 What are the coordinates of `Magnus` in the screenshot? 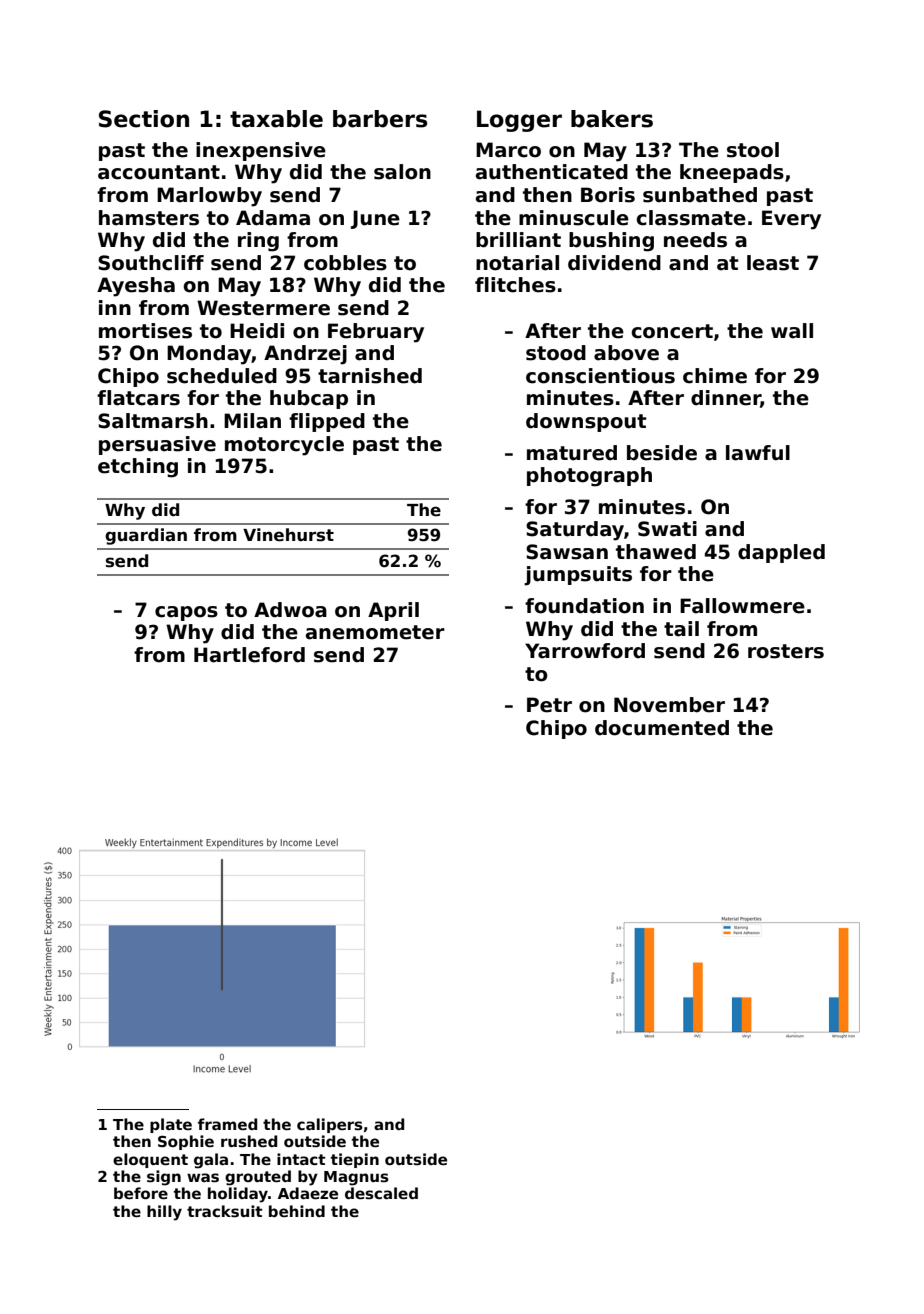 It's located at (356, 1178).
